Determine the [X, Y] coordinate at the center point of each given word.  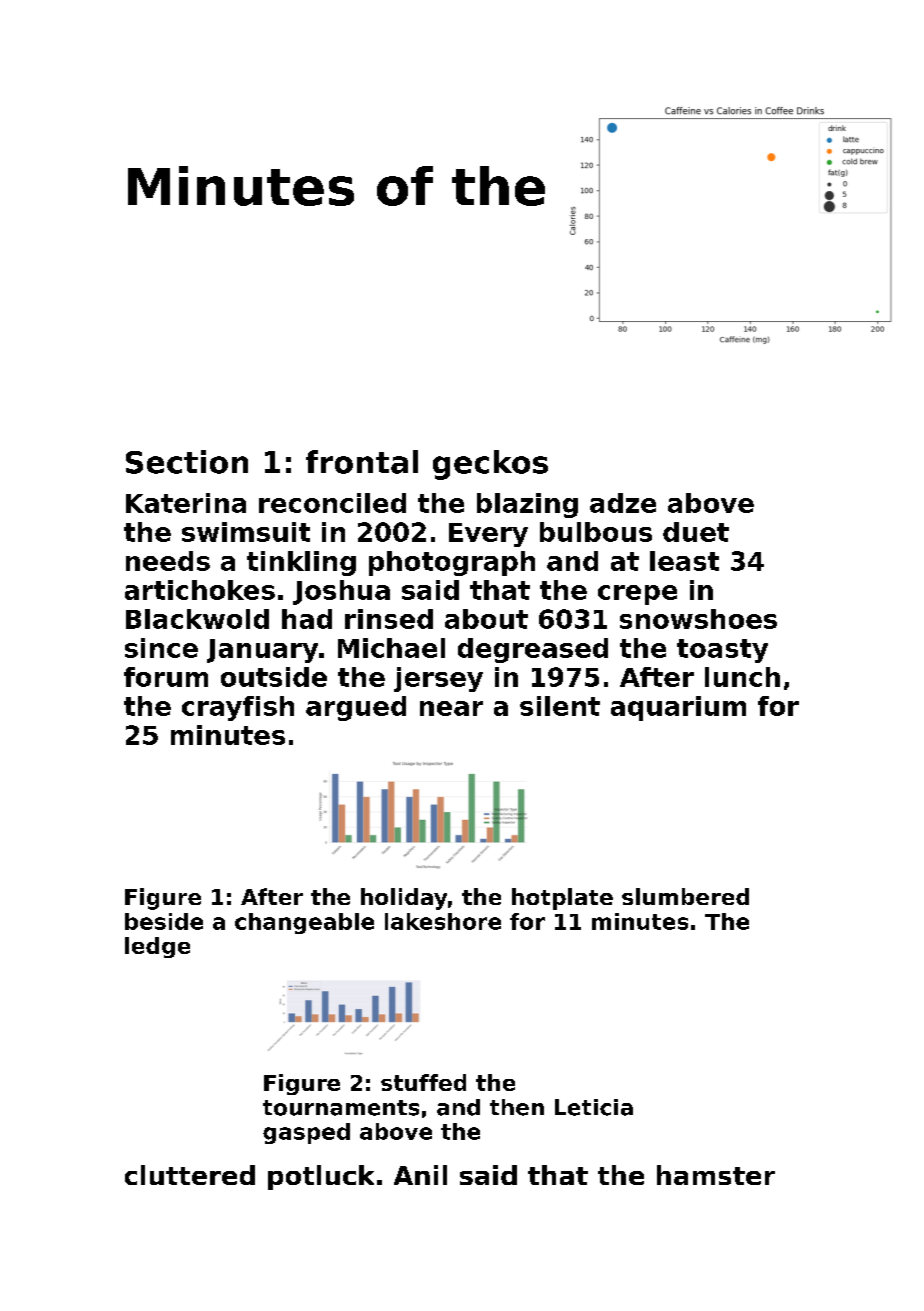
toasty [722, 651]
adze [623, 503]
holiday [404, 899]
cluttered [190, 1175]
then [517, 1107]
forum [166, 677]
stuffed [423, 1082]
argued [356, 708]
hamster [716, 1175]
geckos [490, 465]
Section [187, 462]
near [451, 708]
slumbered [685, 896]
